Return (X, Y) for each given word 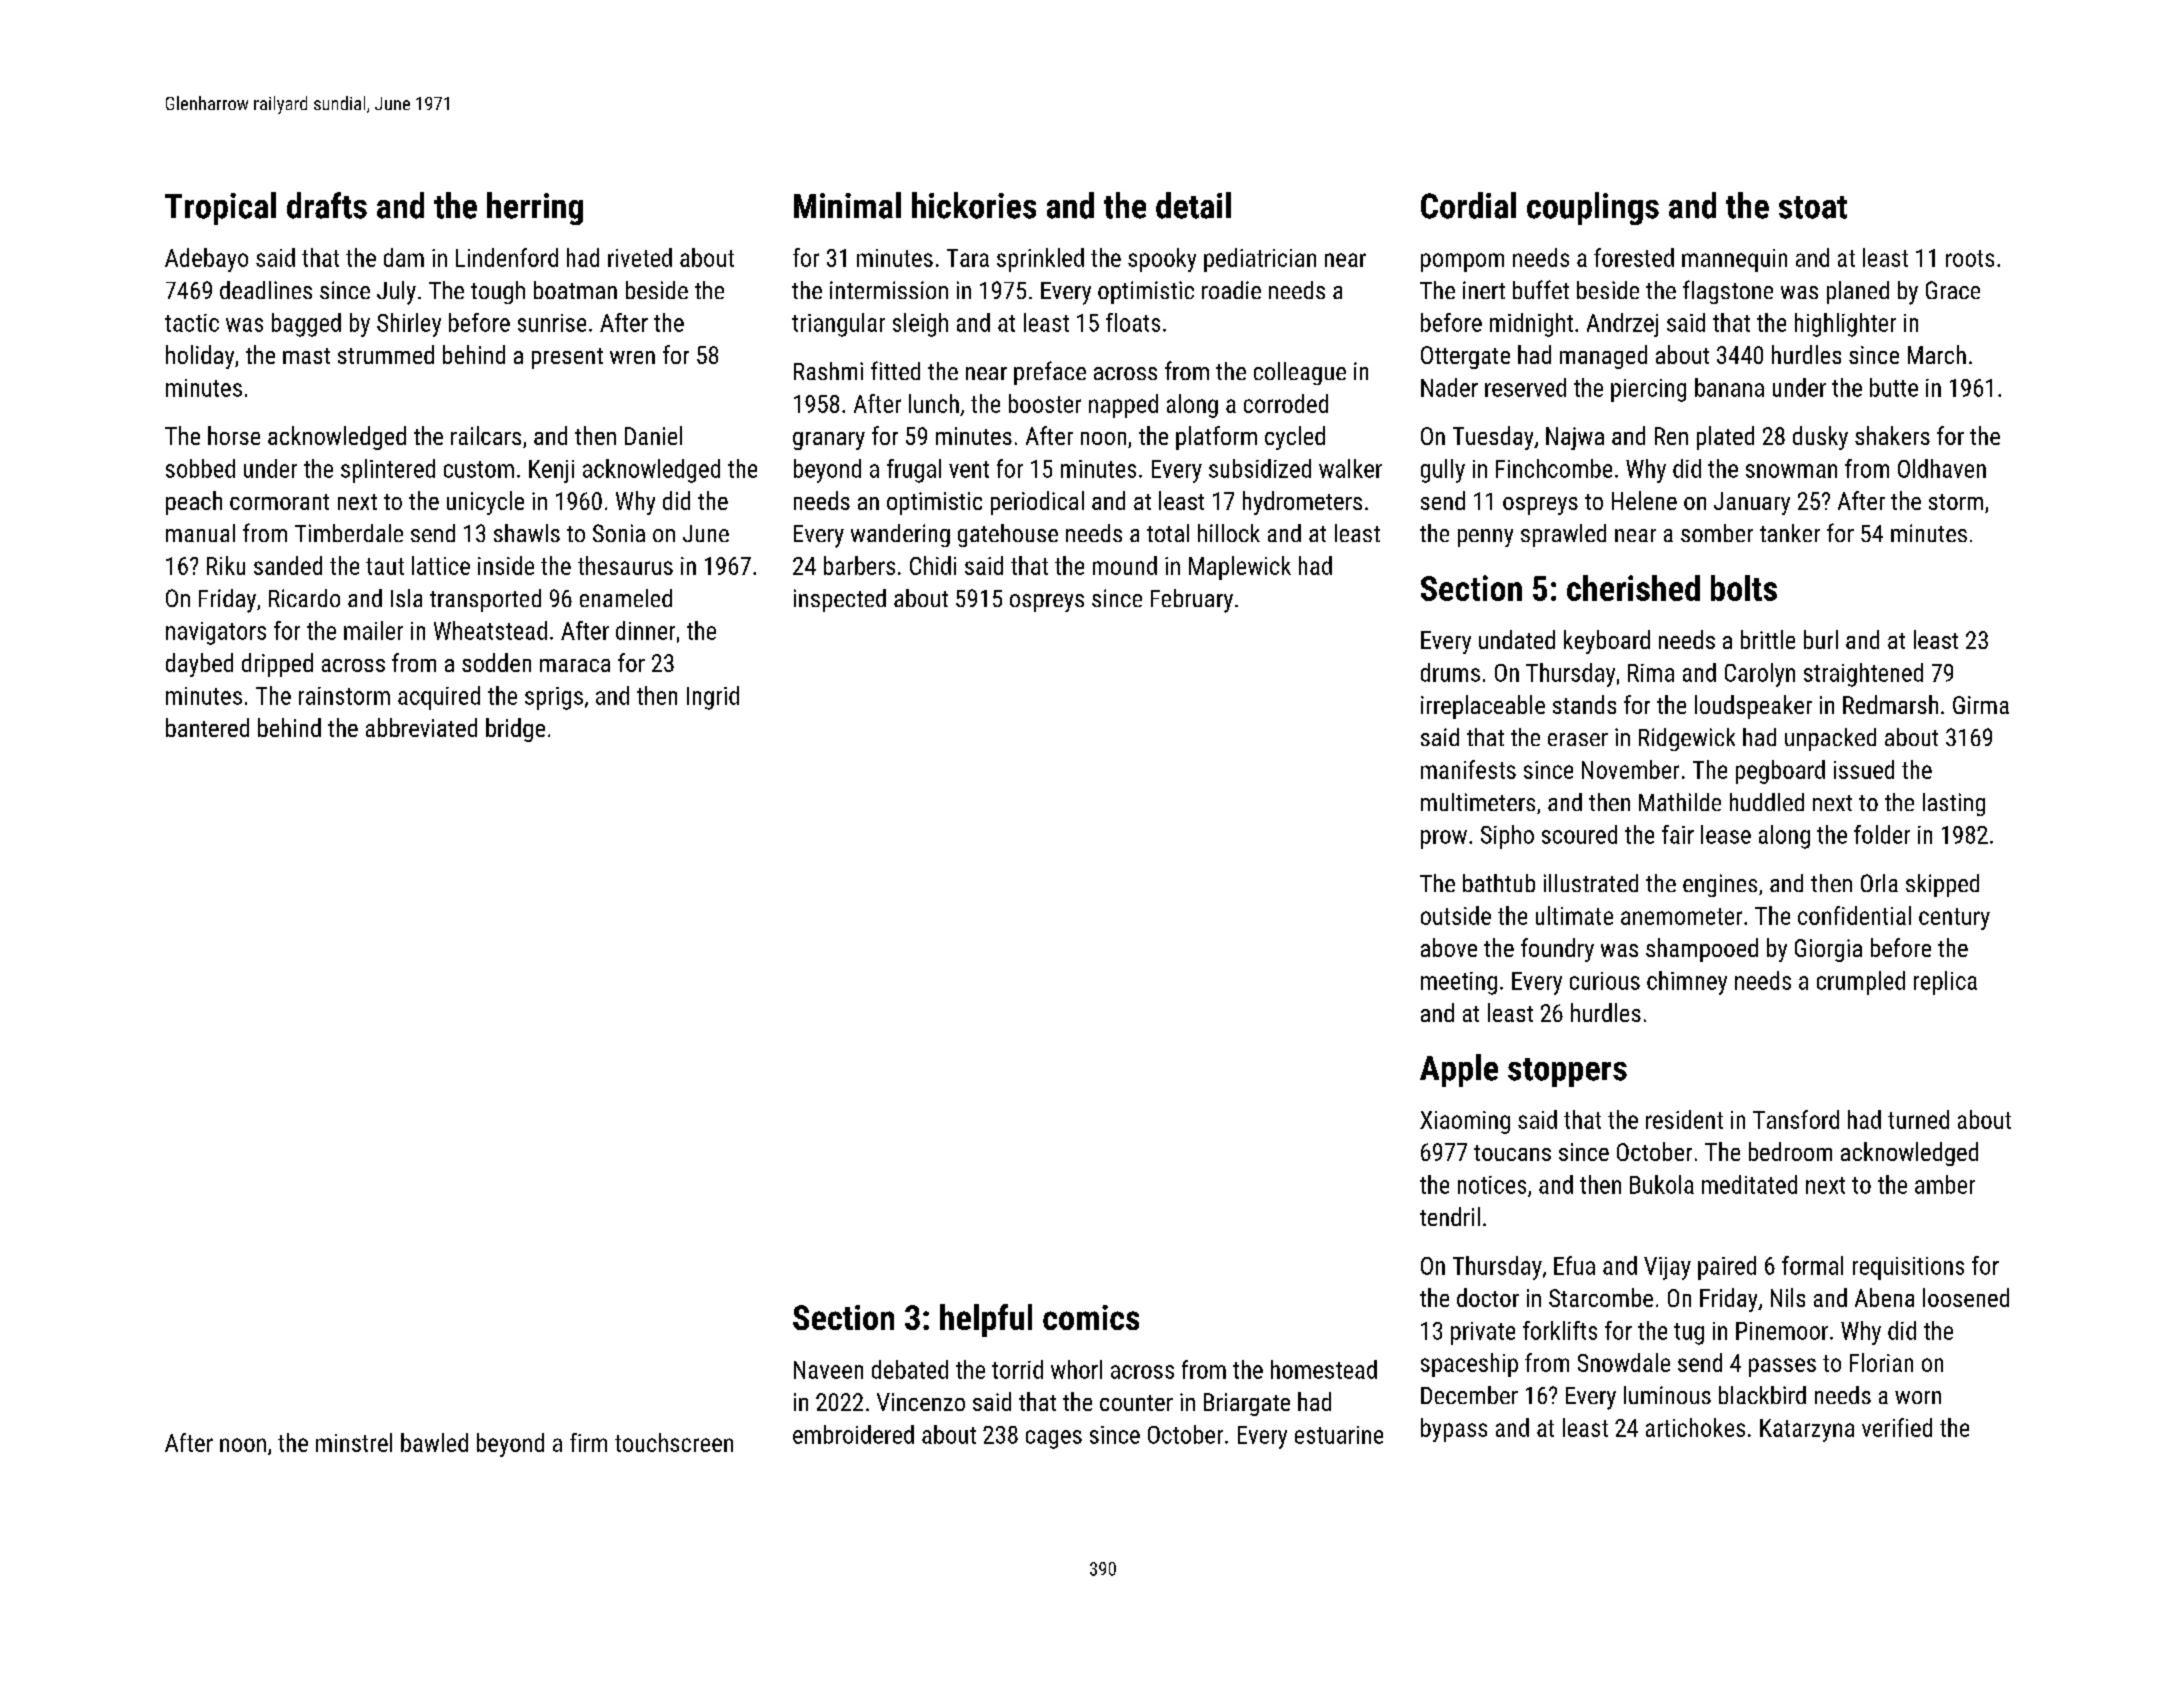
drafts (327, 205)
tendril (1450, 1216)
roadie (1231, 290)
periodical (1037, 503)
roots (1970, 258)
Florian (1881, 1362)
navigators (216, 633)
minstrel (354, 1442)
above (1449, 947)
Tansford (1796, 1119)
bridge (515, 730)
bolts (1744, 588)
